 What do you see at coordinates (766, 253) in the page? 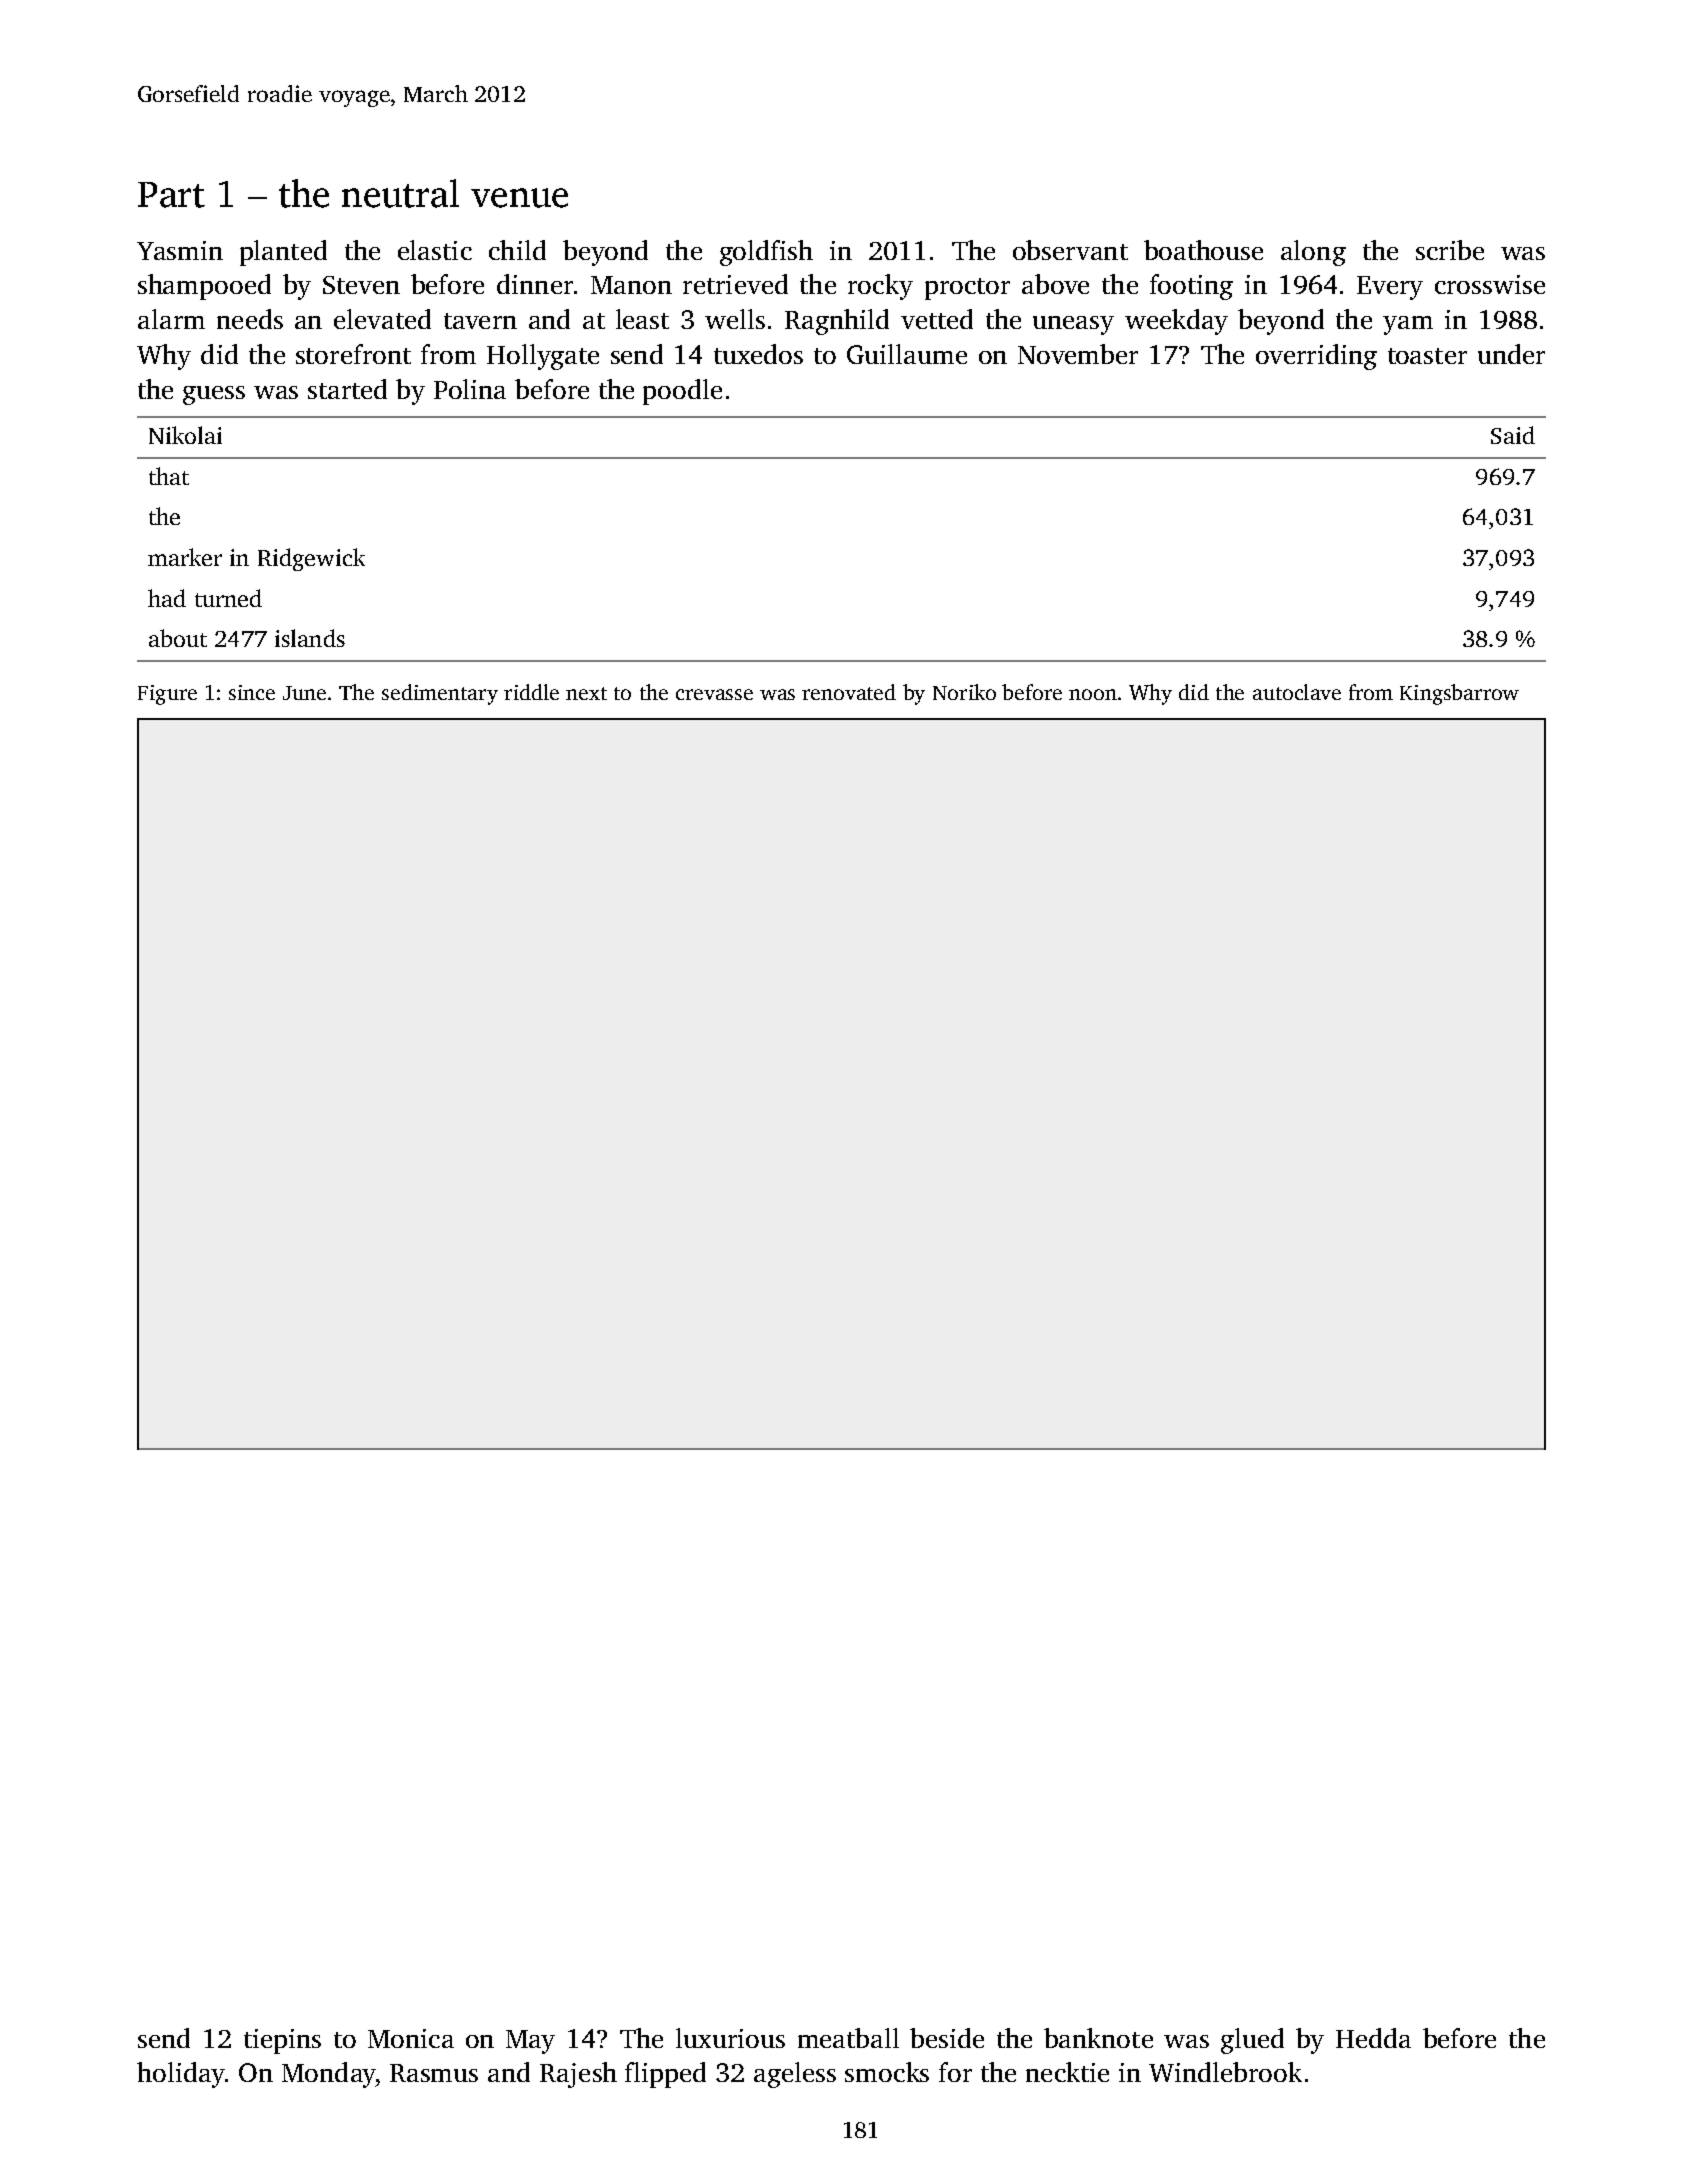
I see `goldfish` at bounding box center [766, 253].
